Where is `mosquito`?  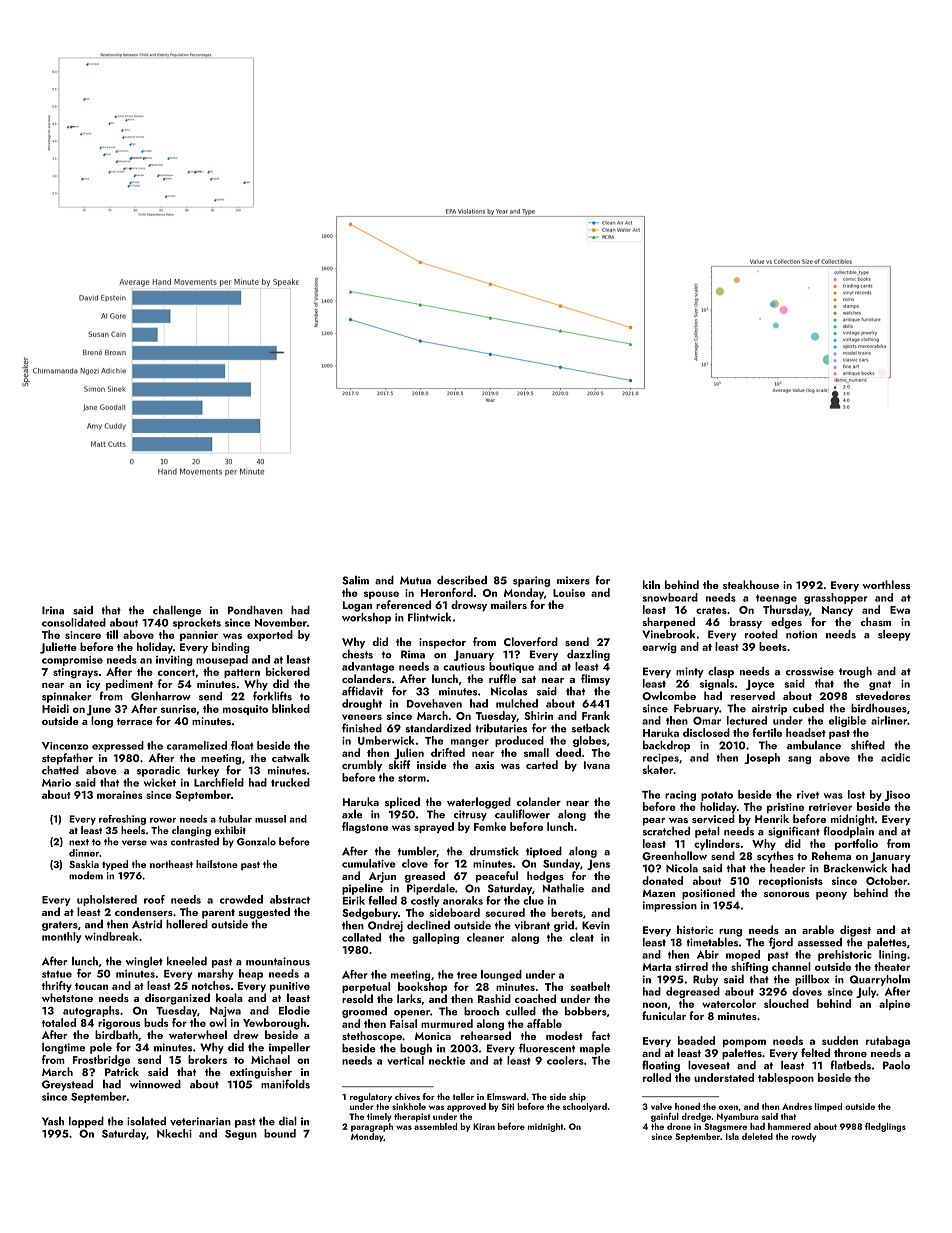 mosquito is located at coordinates (245, 710).
